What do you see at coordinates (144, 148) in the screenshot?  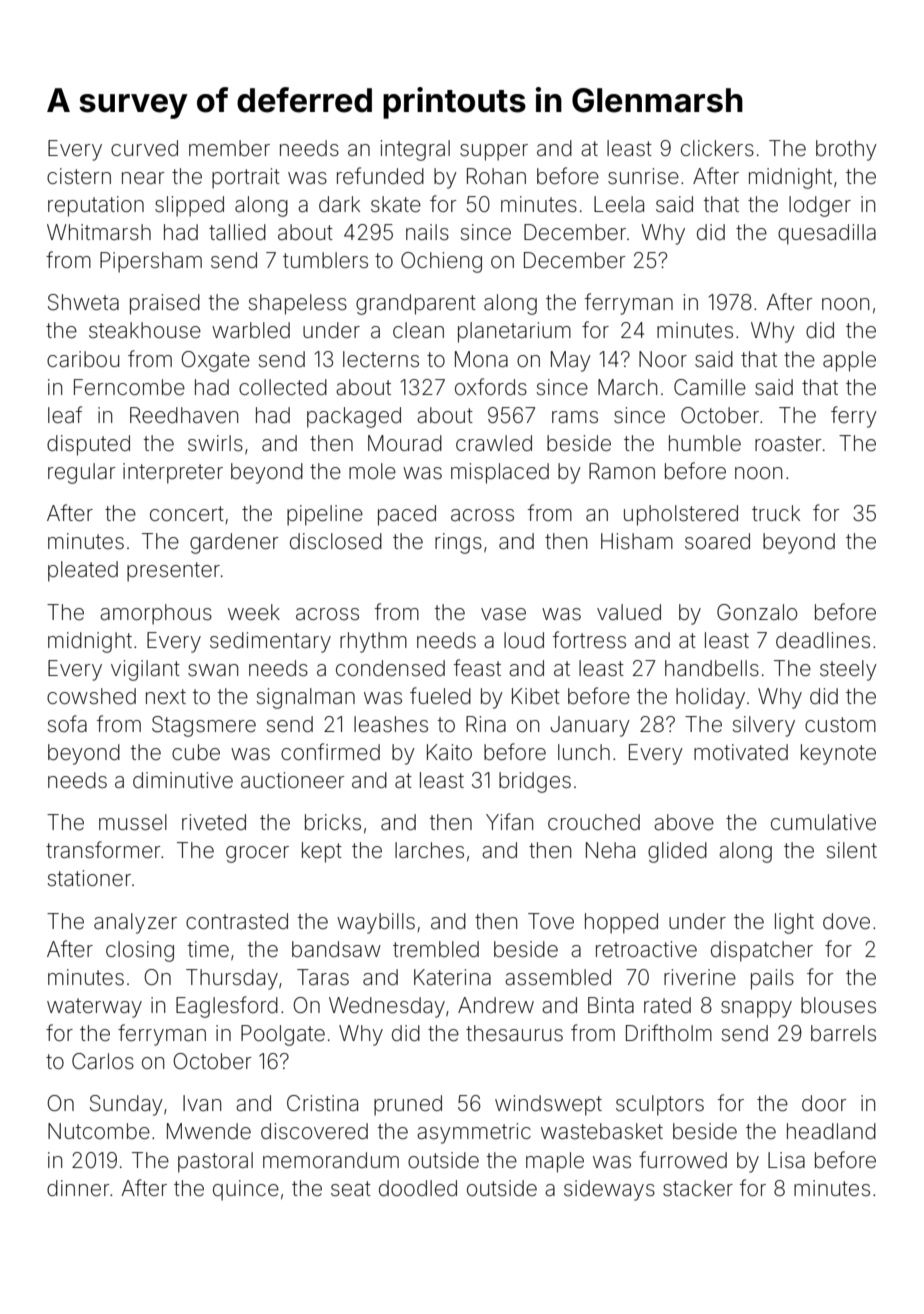 I see `curved` at bounding box center [144, 148].
